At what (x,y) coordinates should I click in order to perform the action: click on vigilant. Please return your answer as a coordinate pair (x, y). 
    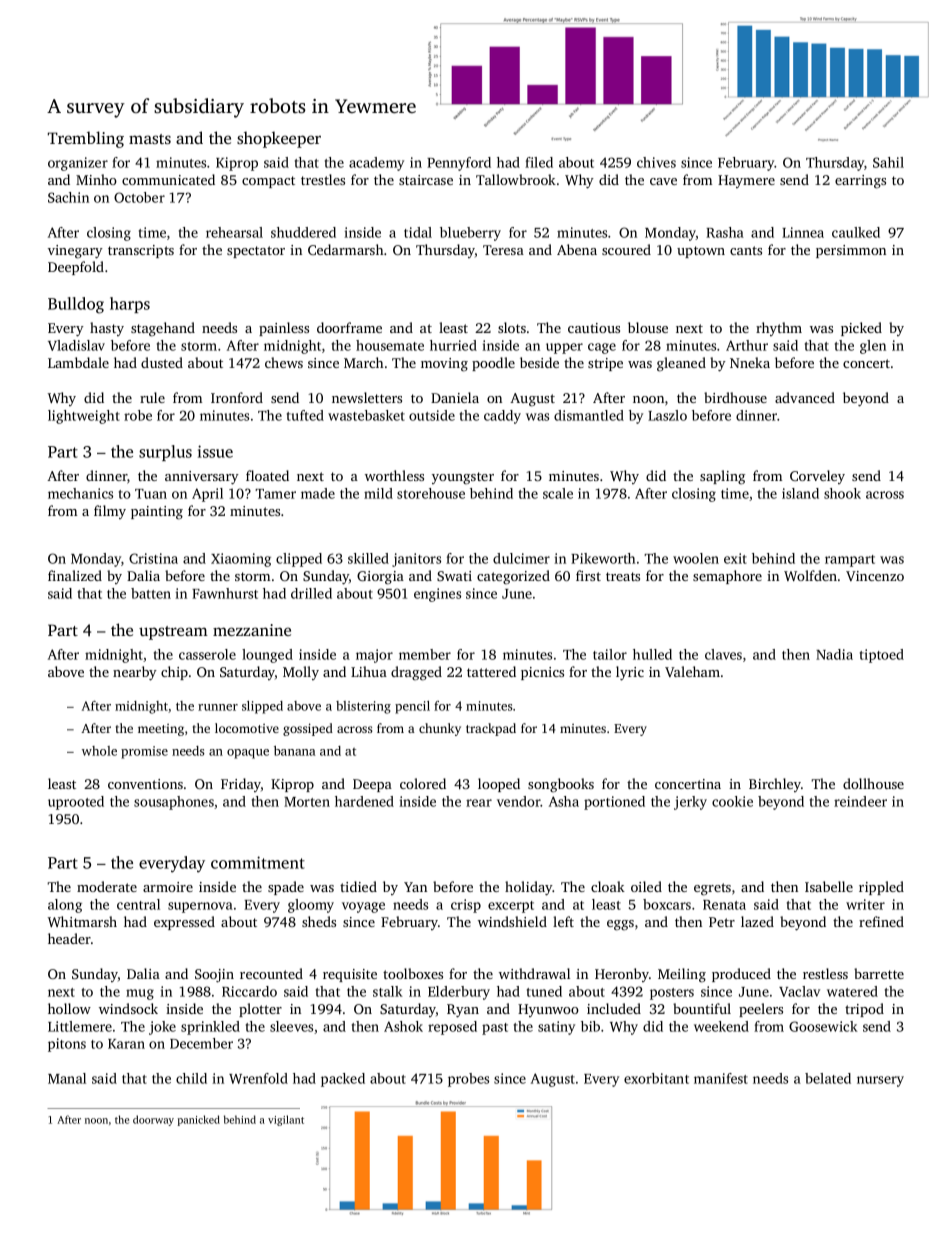
    Looking at the image, I should click on (286, 1120).
